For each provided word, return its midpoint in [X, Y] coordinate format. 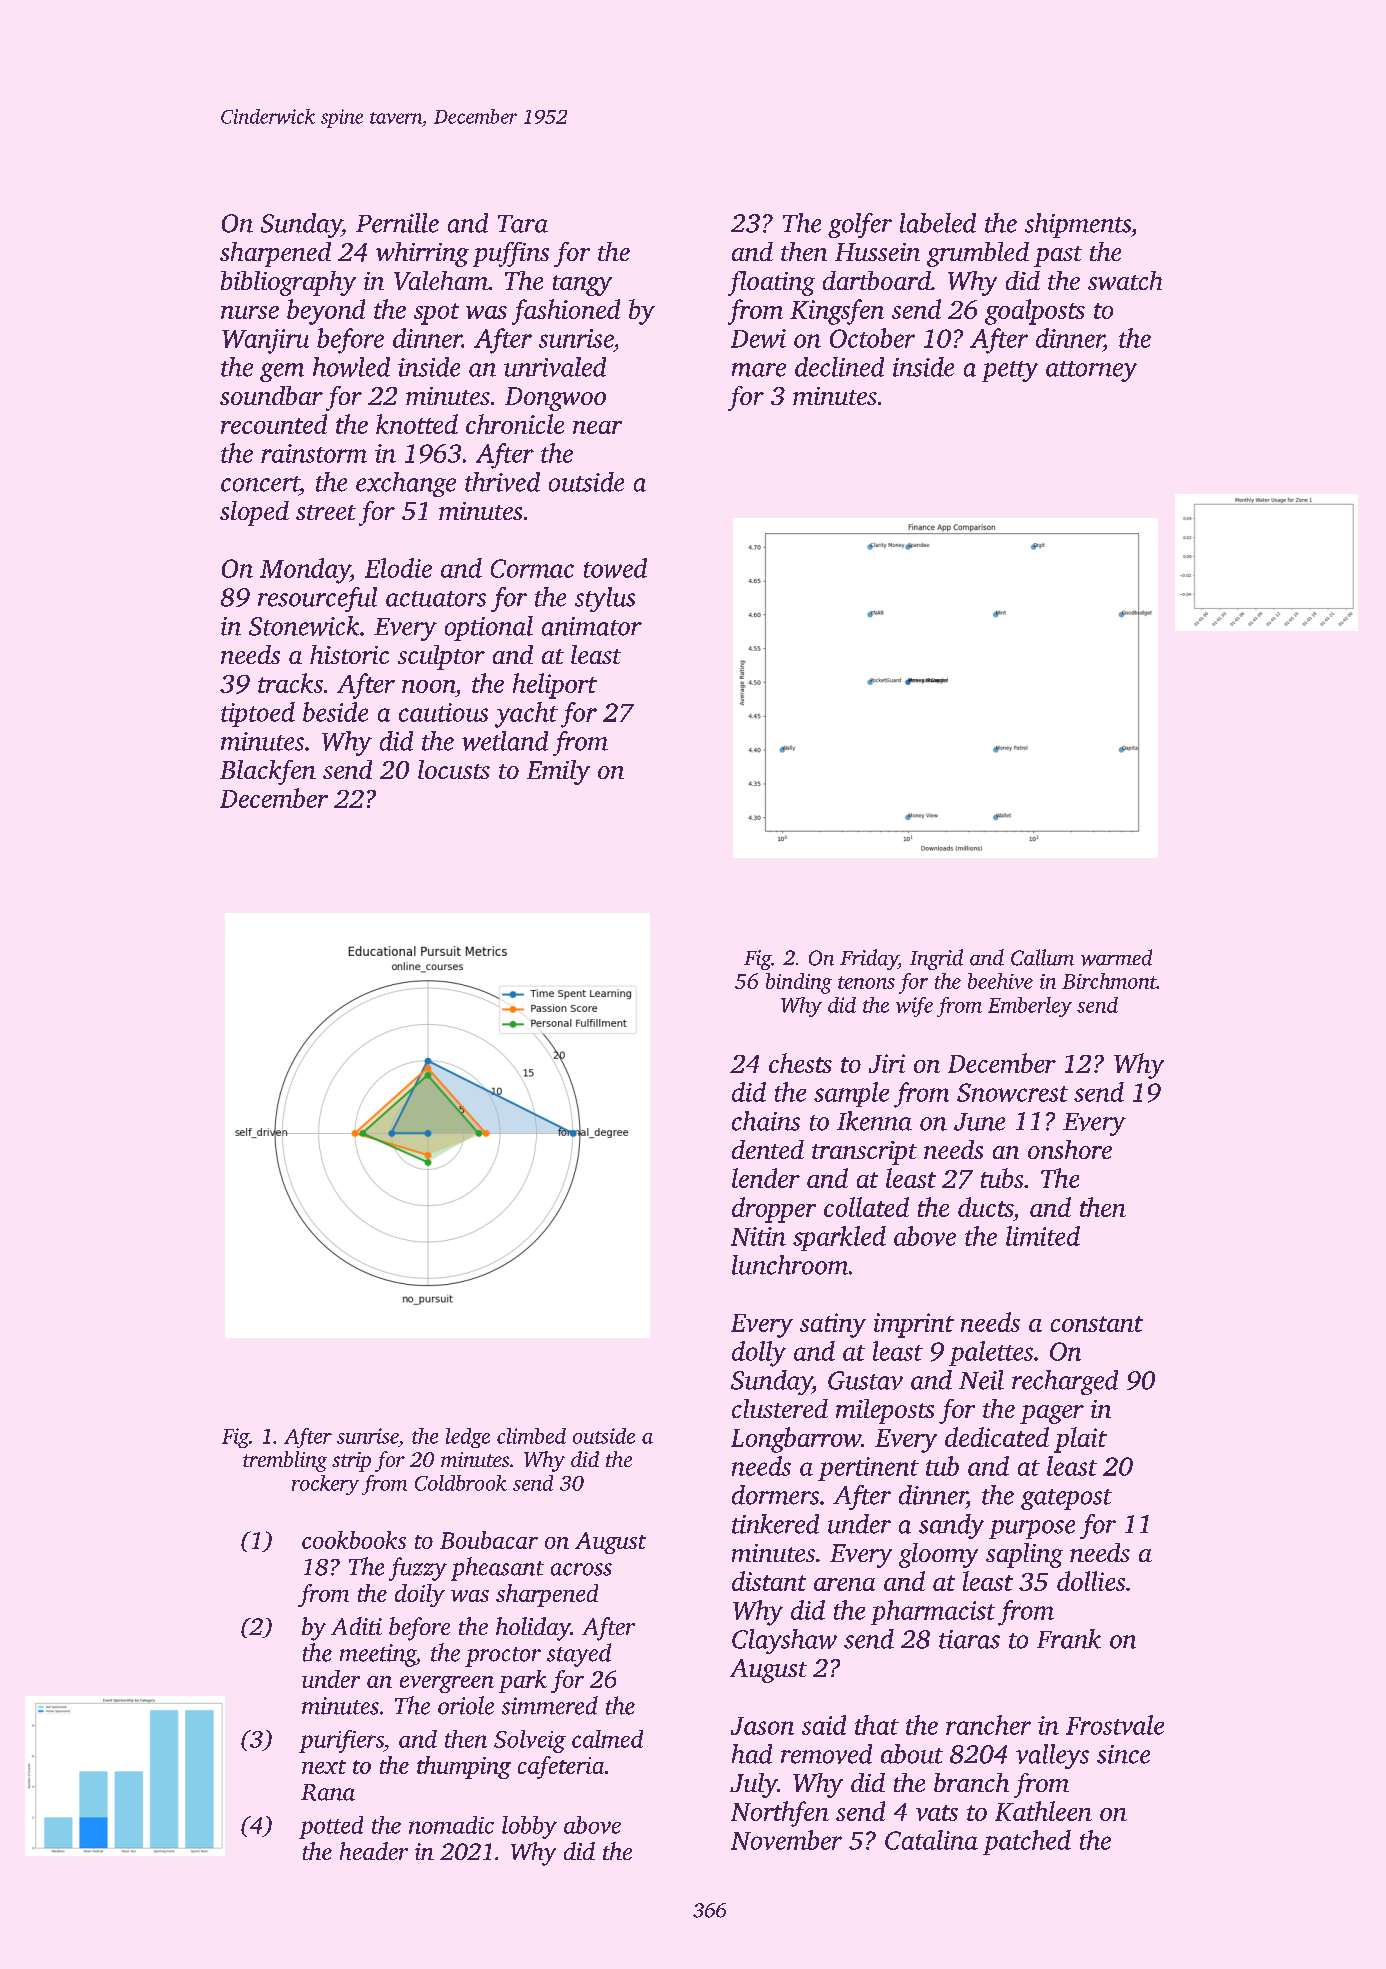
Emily [558, 772]
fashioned [566, 312]
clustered [780, 1408]
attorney [1091, 371]
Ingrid [936, 959]
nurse [250, 312]
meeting [378, 1655]
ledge [468, 1438]
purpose [1032, 1529]
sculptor [441, 657]
